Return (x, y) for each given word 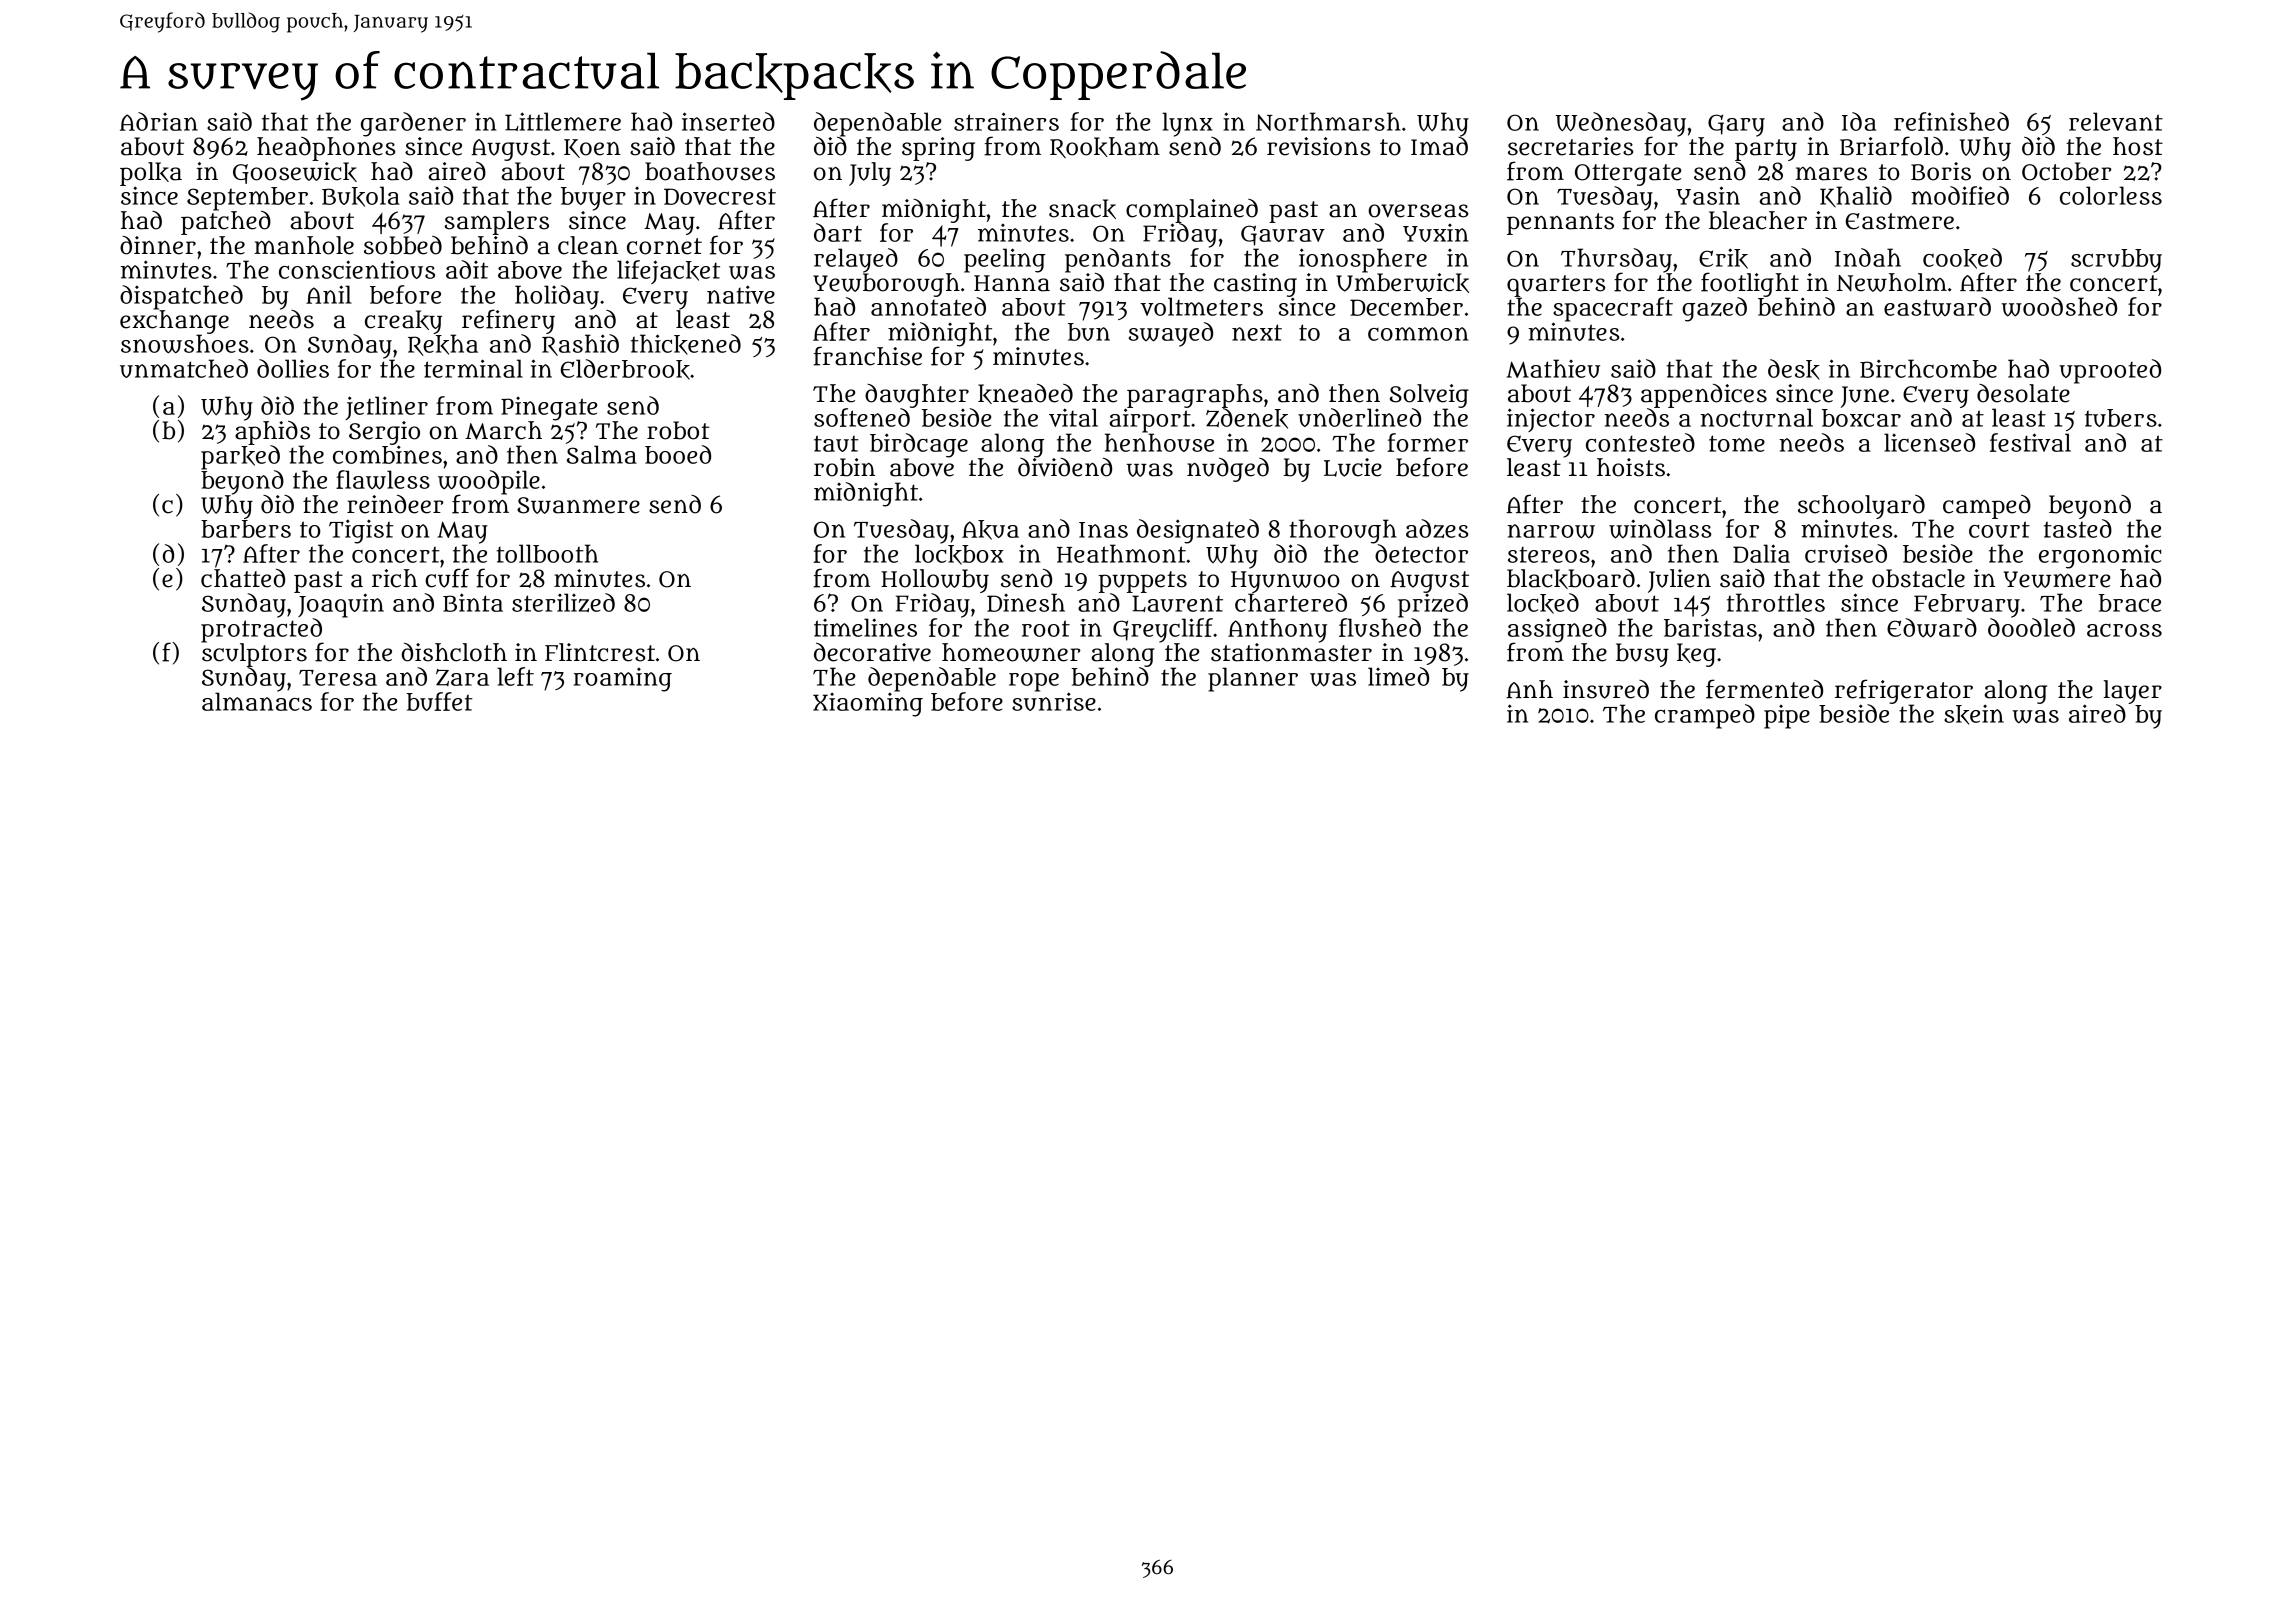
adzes (1437, 528)
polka (151, 174)
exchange (174, 322)
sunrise (1054, 701)
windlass (1660, 529)
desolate (2023, 393)
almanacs (257, 701)
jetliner (386, 408)
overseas (1418, 211)
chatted (243, 578)
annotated (928, 306)
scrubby (2116, 261)
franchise (867, 356)
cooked (1962, 258)
